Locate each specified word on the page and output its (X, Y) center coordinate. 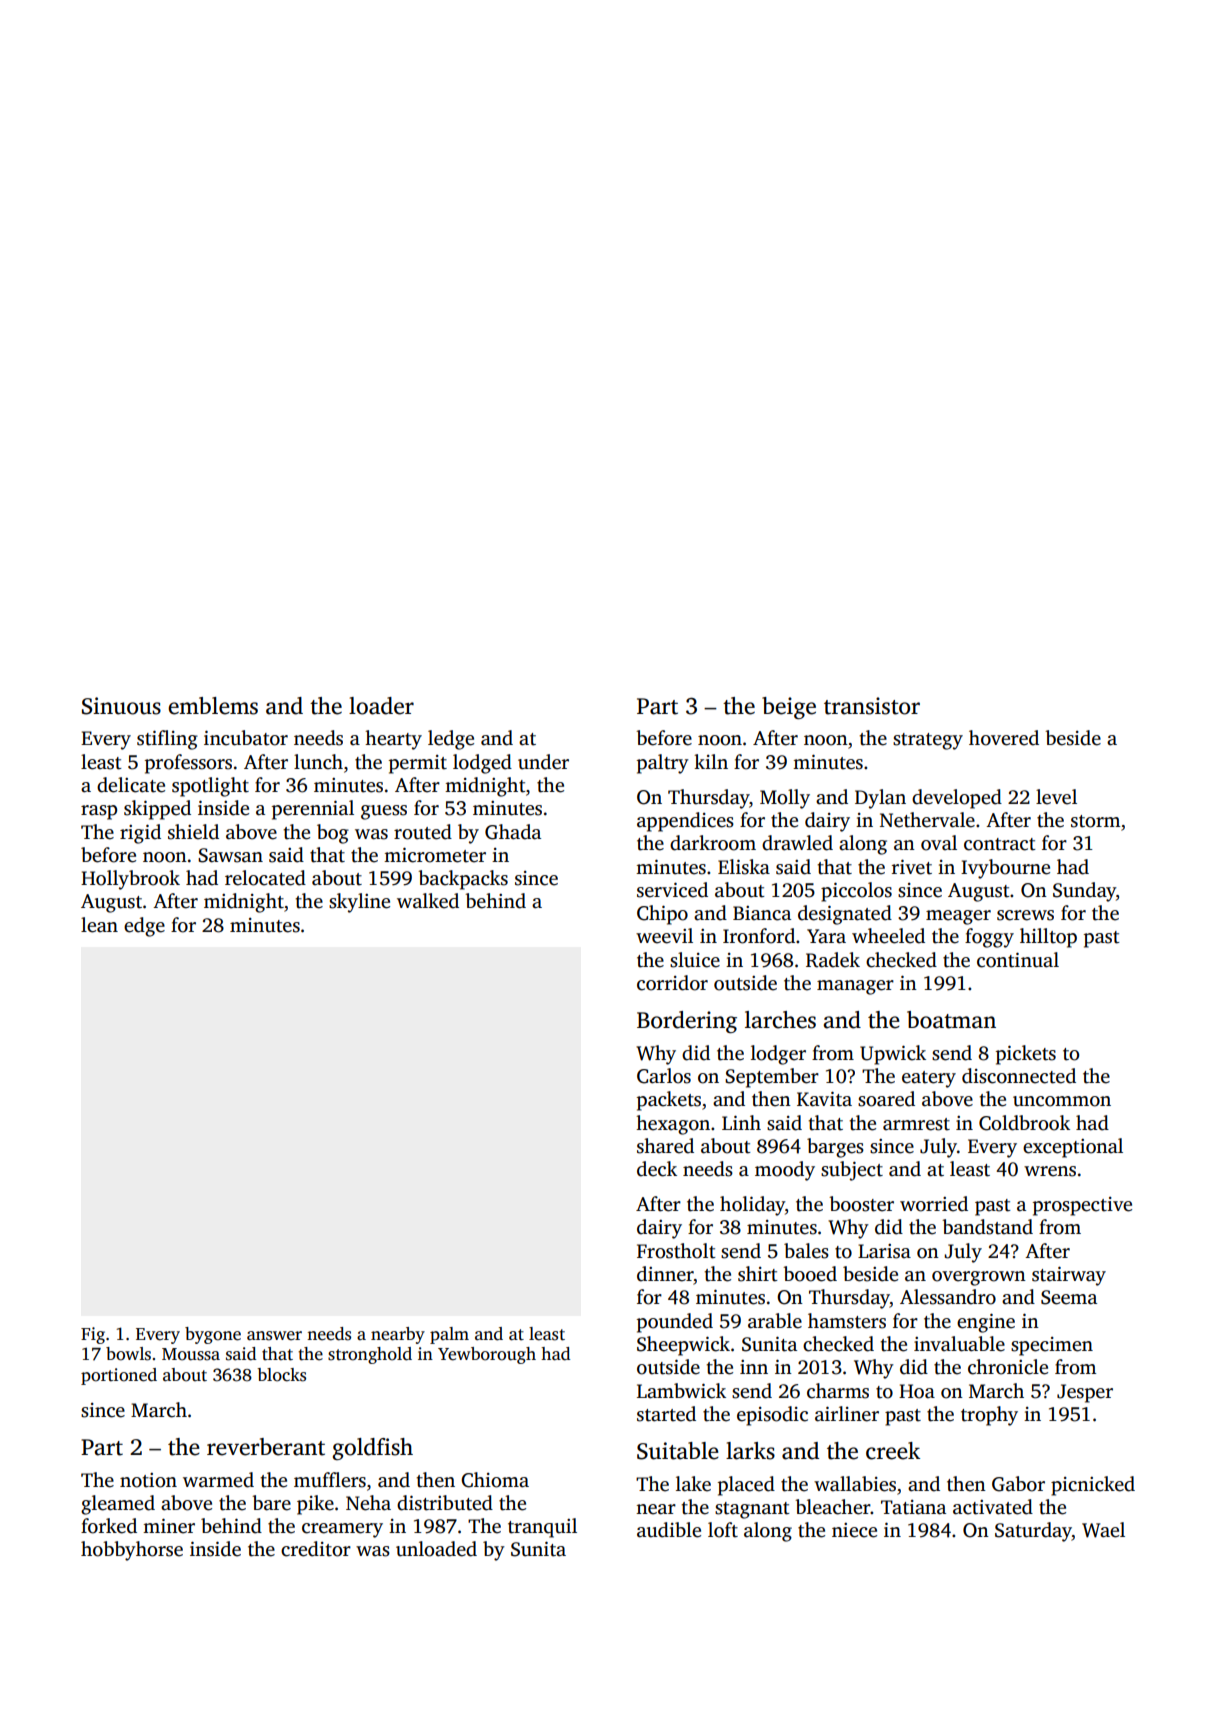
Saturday (1033, 1532)
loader (381, 706)
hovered (1004, 738)
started (666, 1414)
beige (789, 708)
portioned (119, 1376)
